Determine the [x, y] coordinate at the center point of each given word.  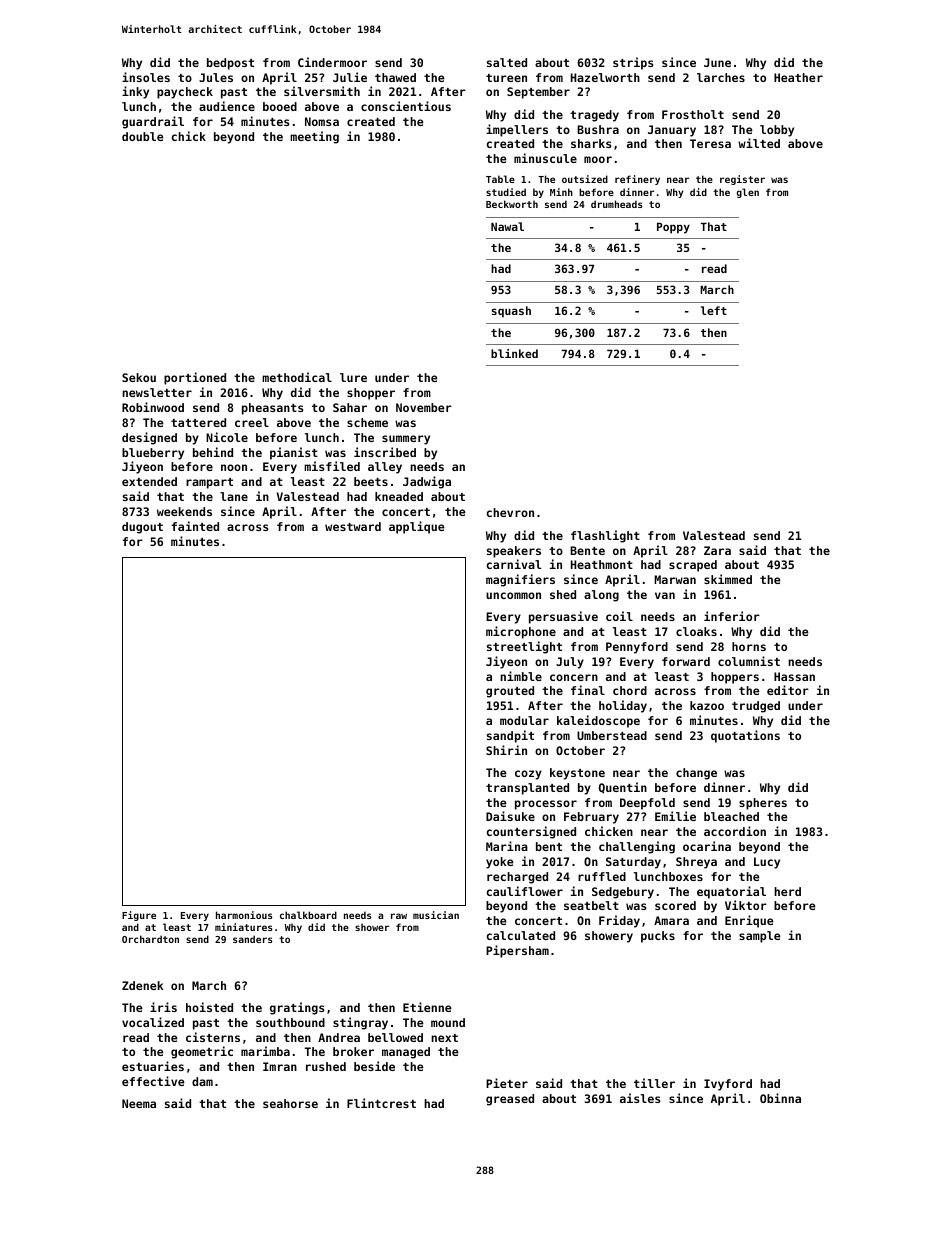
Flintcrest [381, 1103]
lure [353, 377]
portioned [195, 378]
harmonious [244, 915]
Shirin [506, 750]
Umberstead [612, 735]
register [742, 180]
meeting [314, 137]
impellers [517, 130]
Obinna [780, 1098]
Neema [139, 1103]
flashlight [605, 536]
